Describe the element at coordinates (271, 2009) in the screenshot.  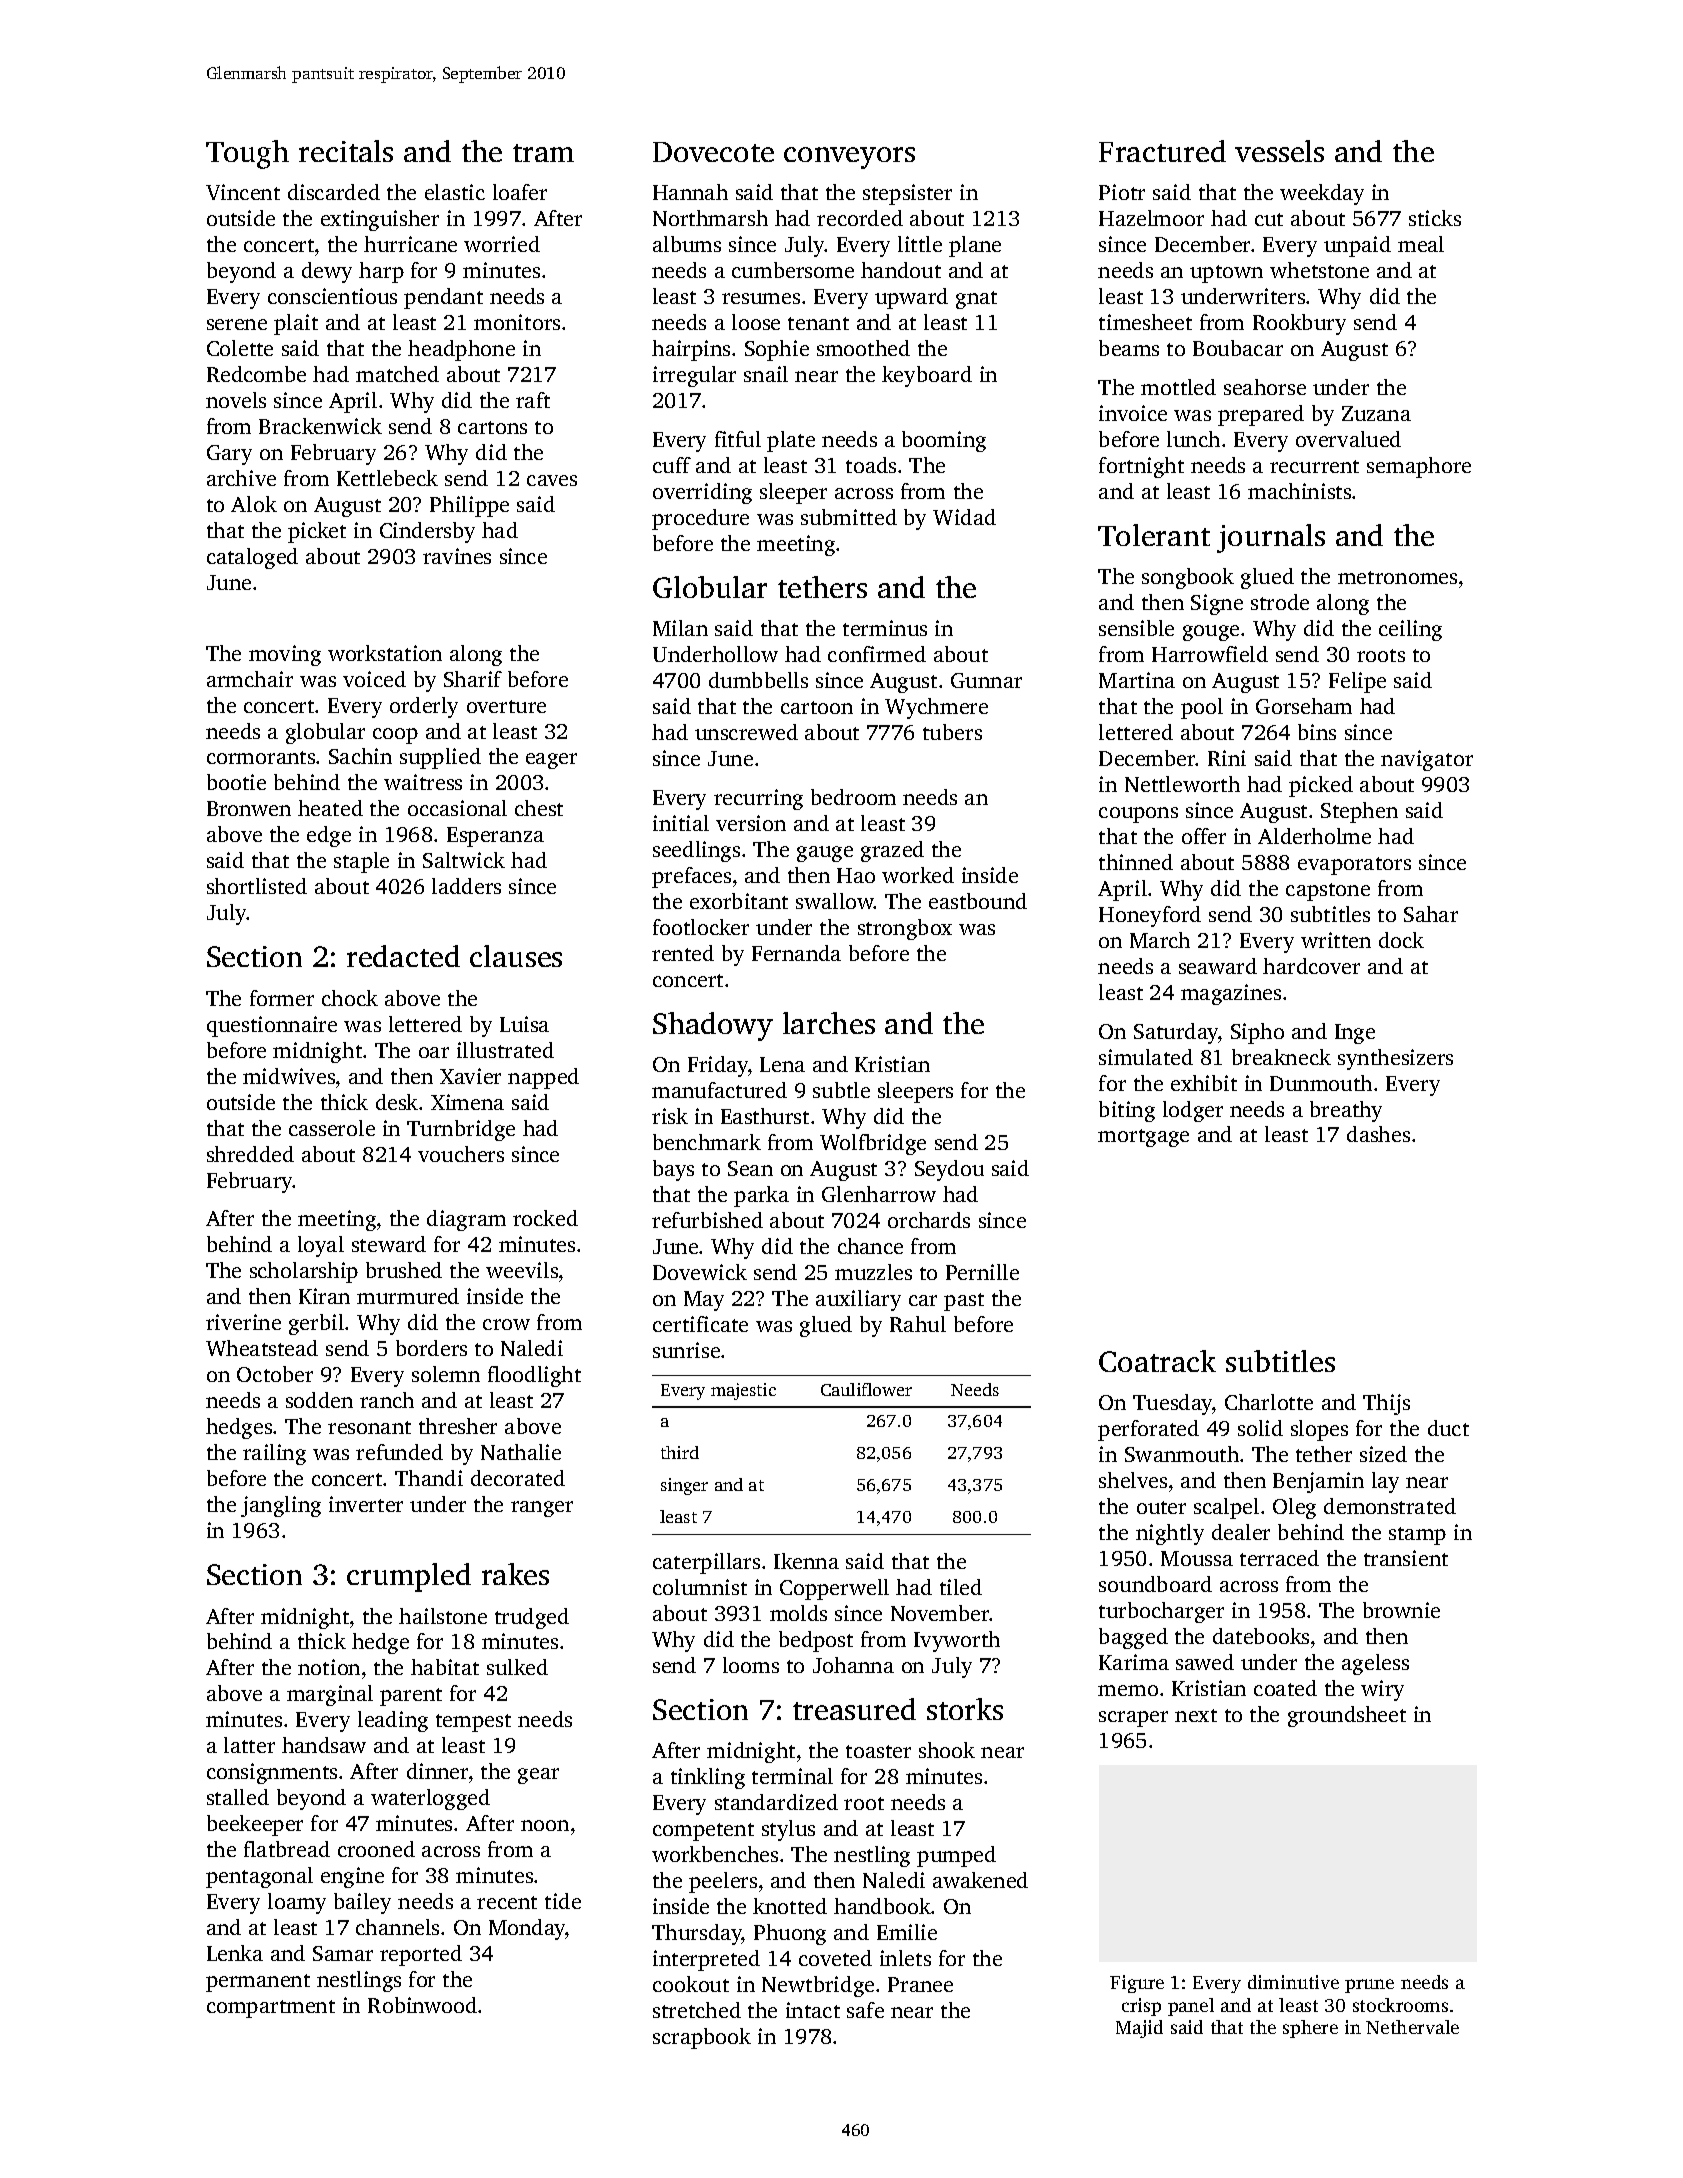
I see `compartment` at that location.
